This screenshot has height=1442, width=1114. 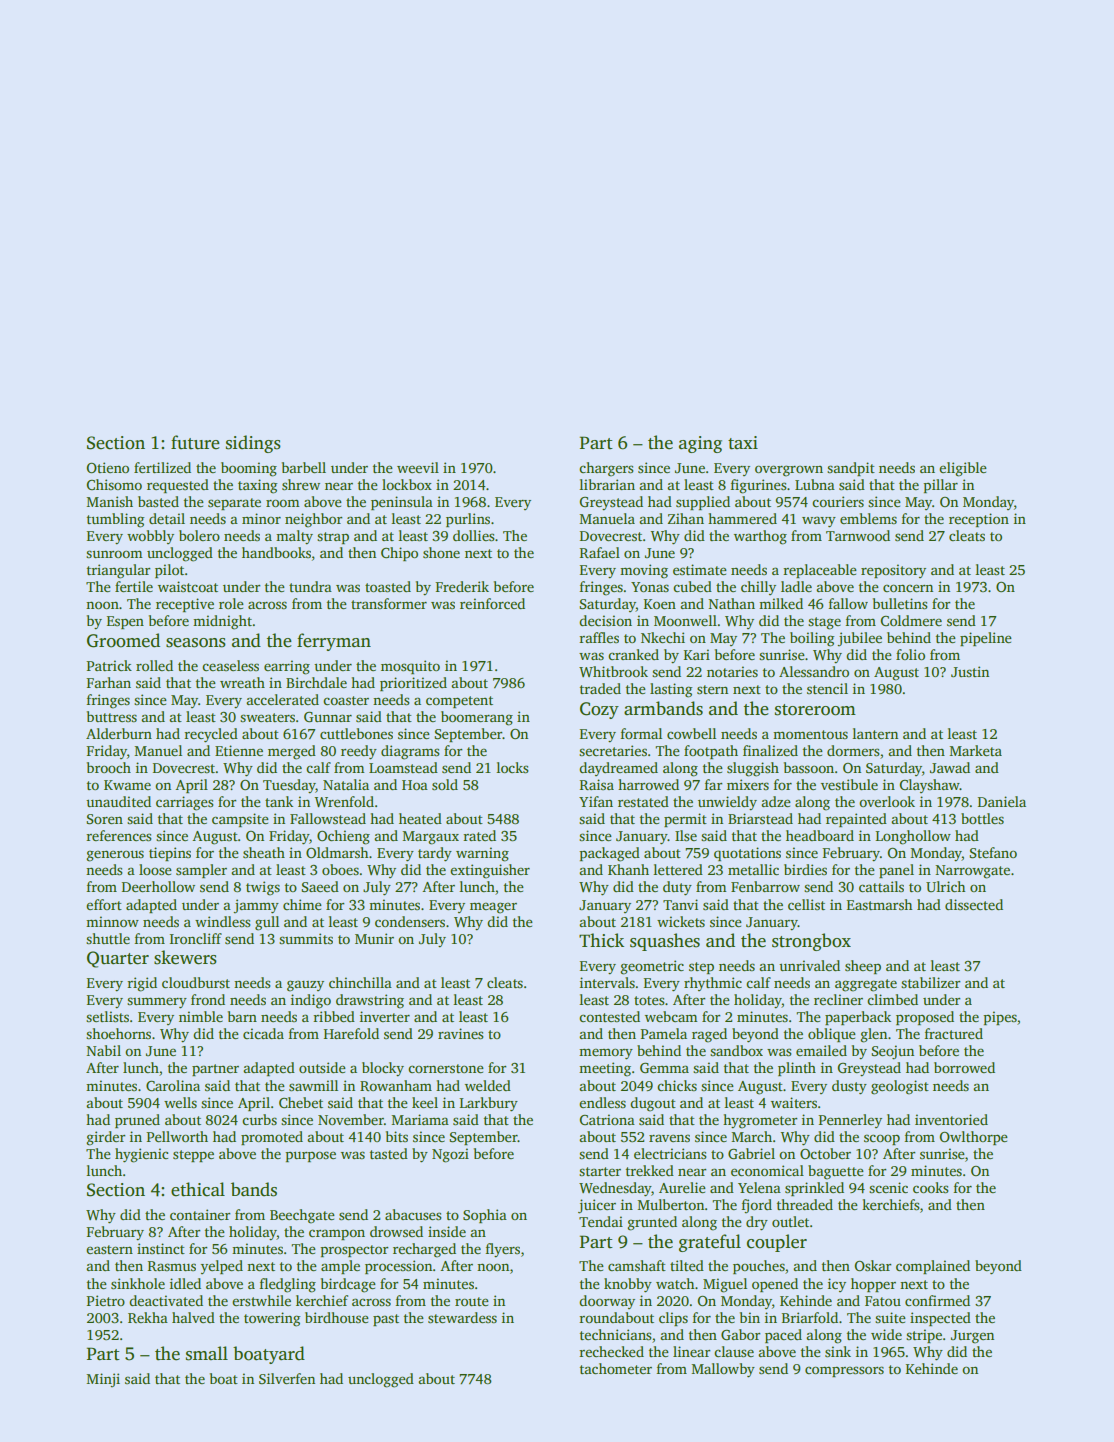 I want to click on references, so click(x=118, y=835).
